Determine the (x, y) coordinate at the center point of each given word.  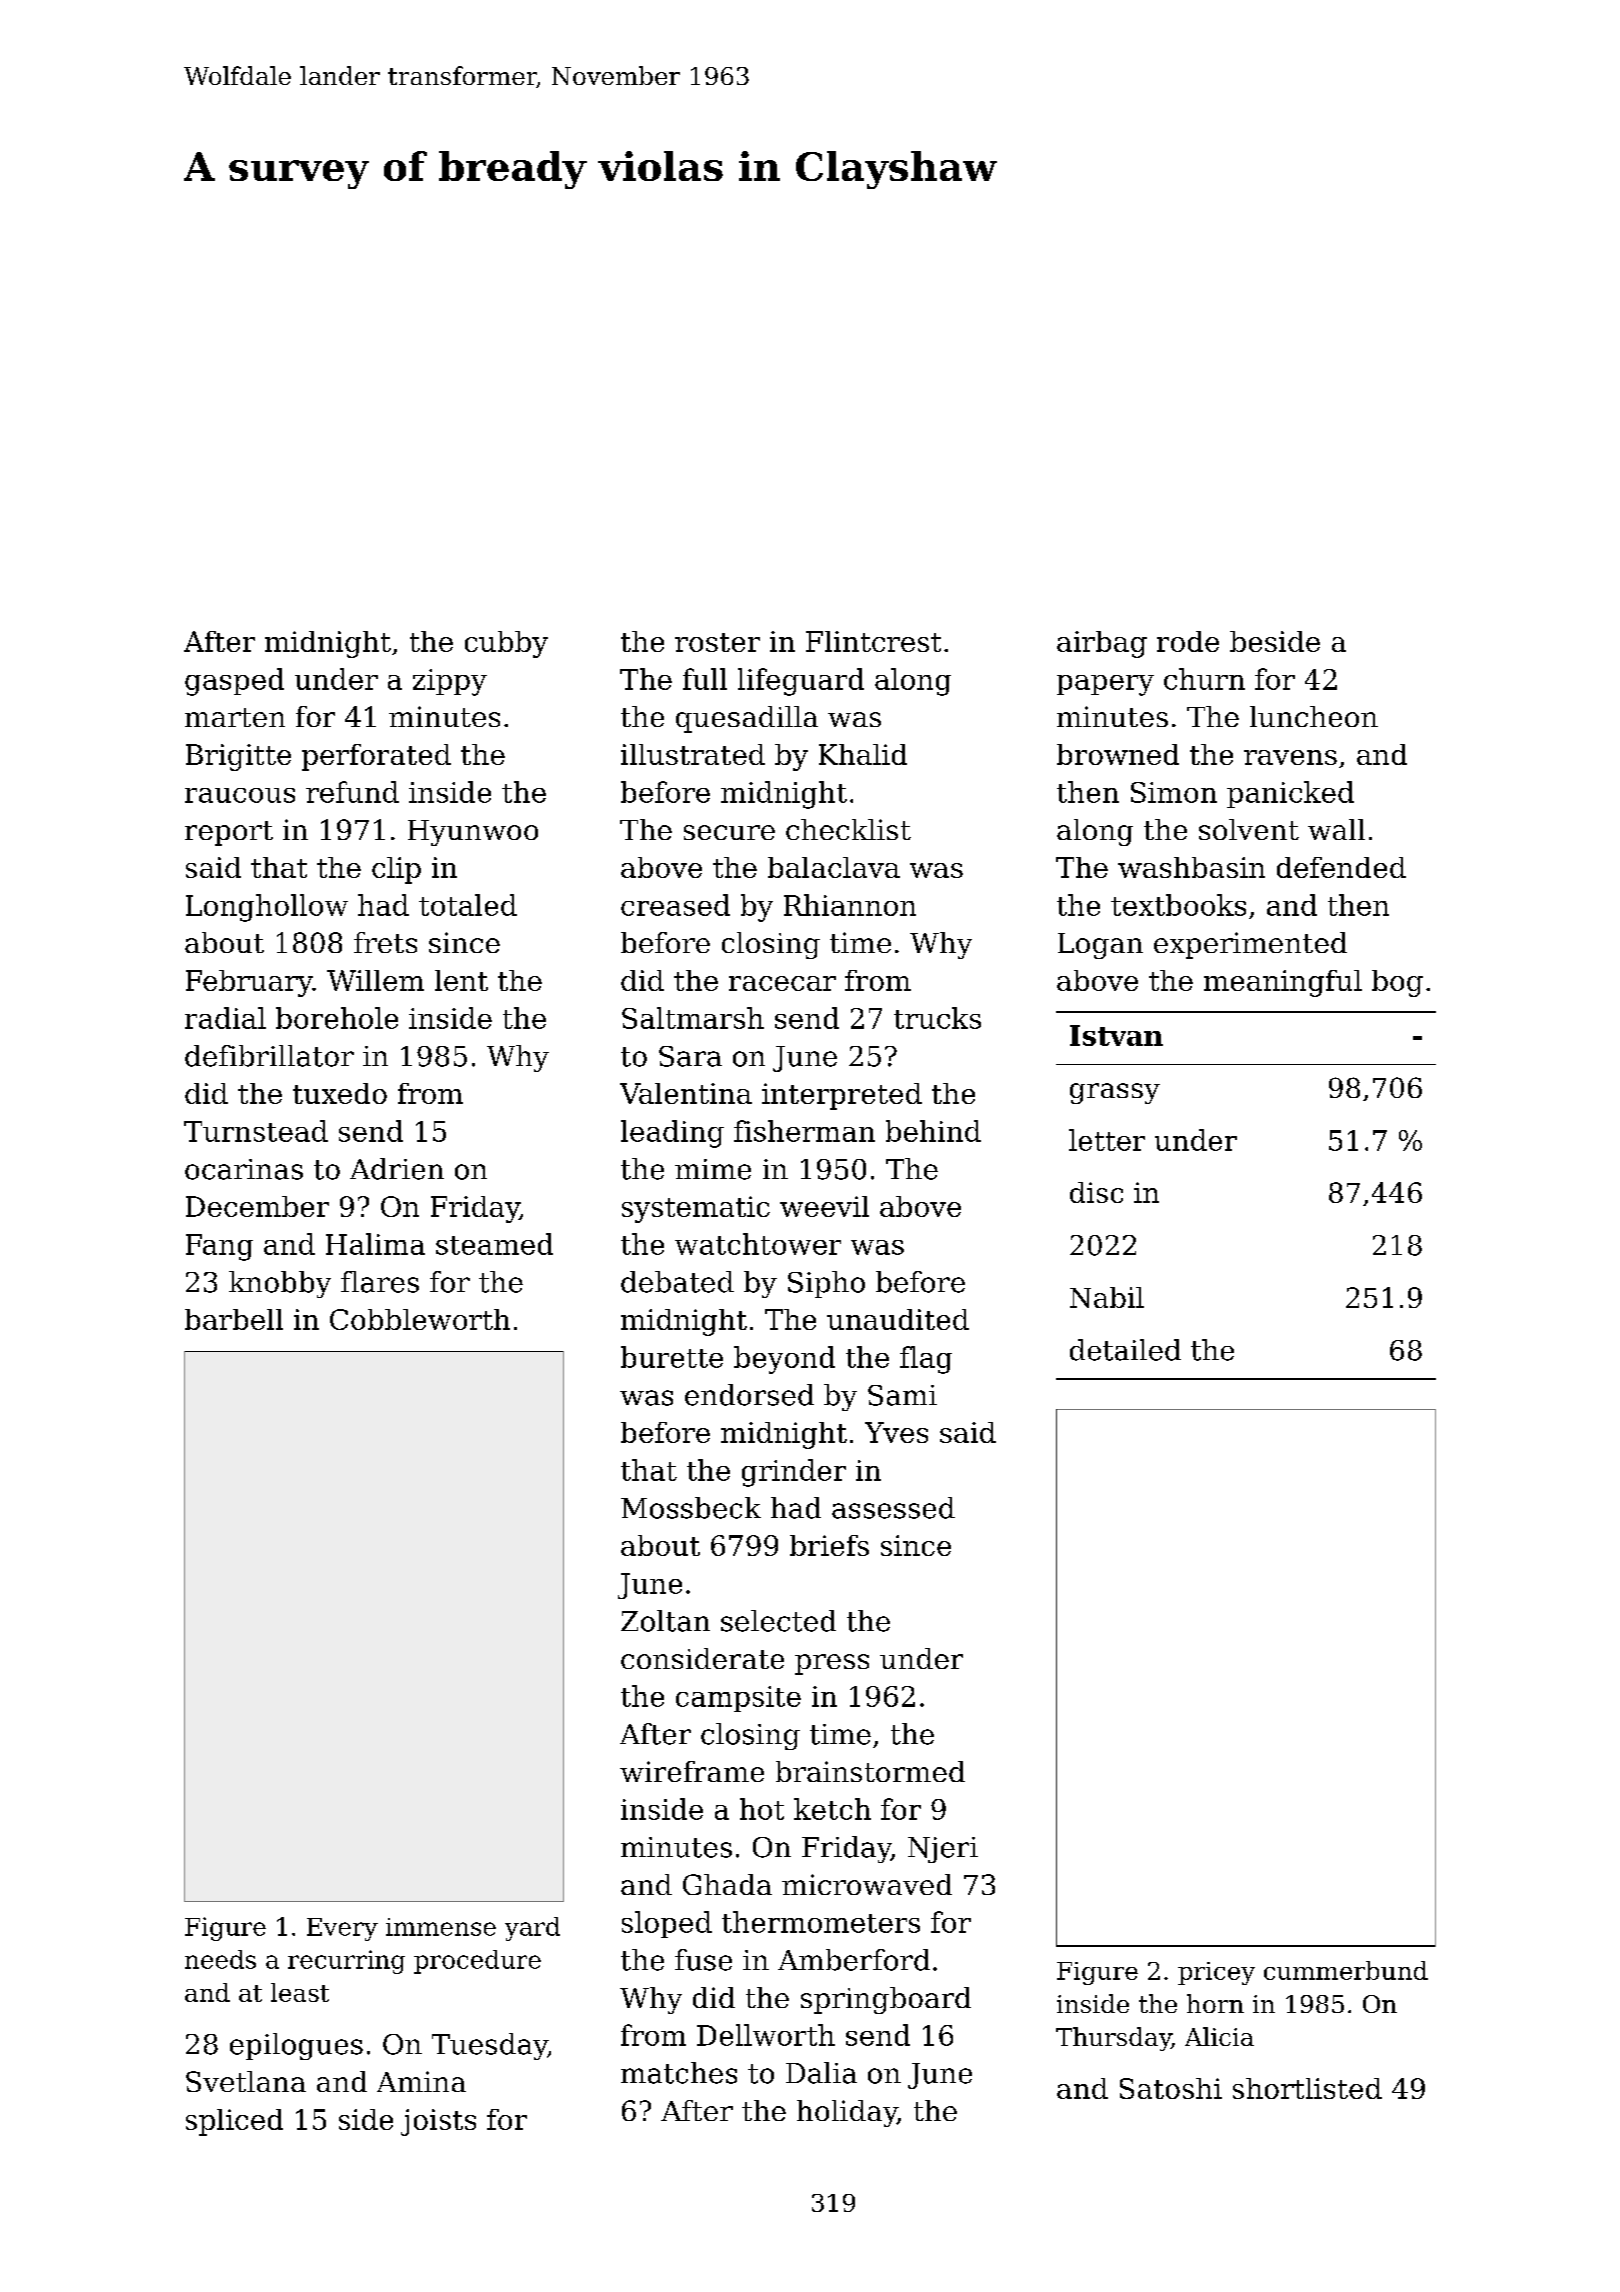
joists (438, 2122)
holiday (847, 2113)
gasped (234, 682)
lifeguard (801, 682)
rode (1188, 641)
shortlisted (1307, 2088)
